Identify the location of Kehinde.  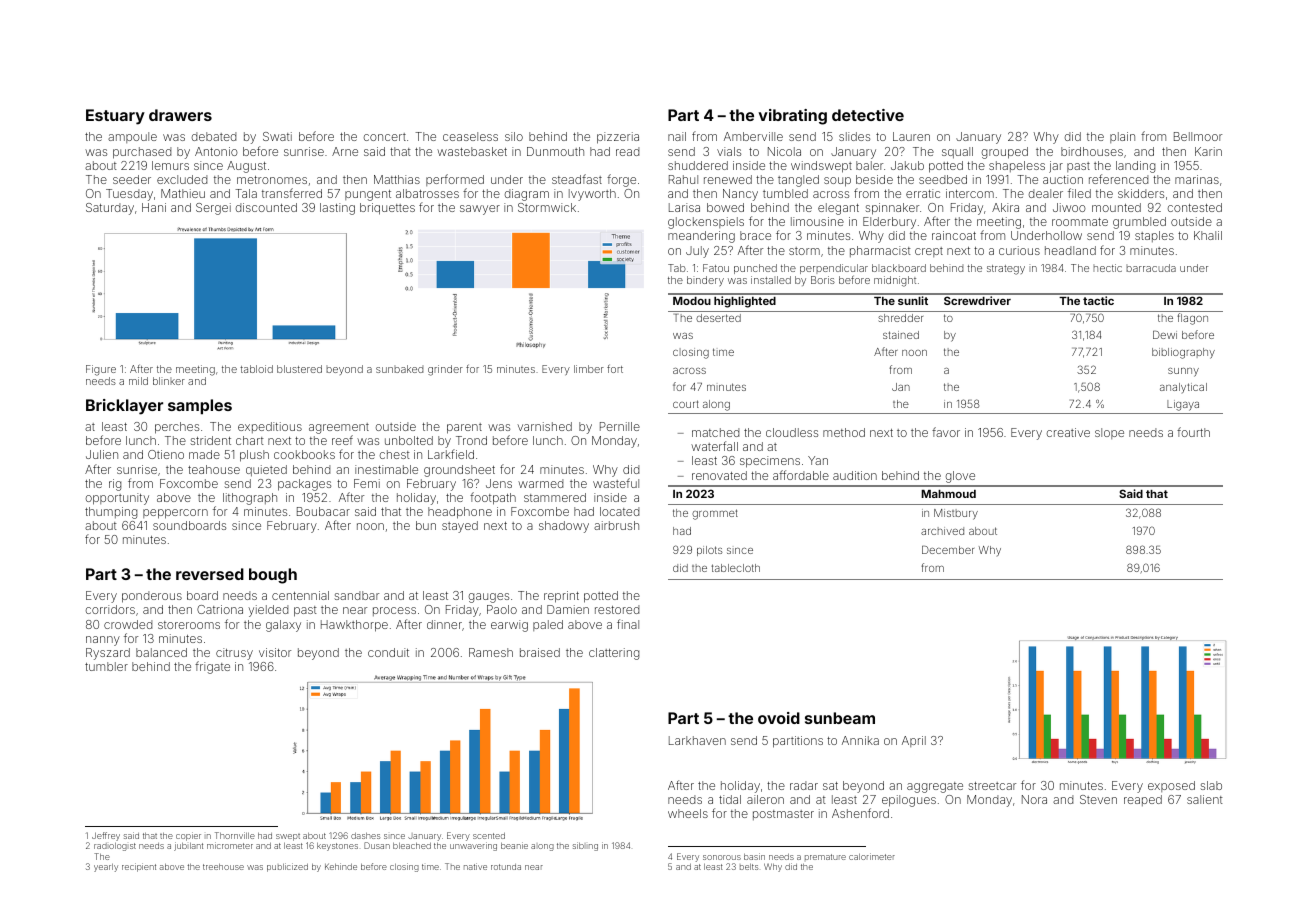
(341, 866).
